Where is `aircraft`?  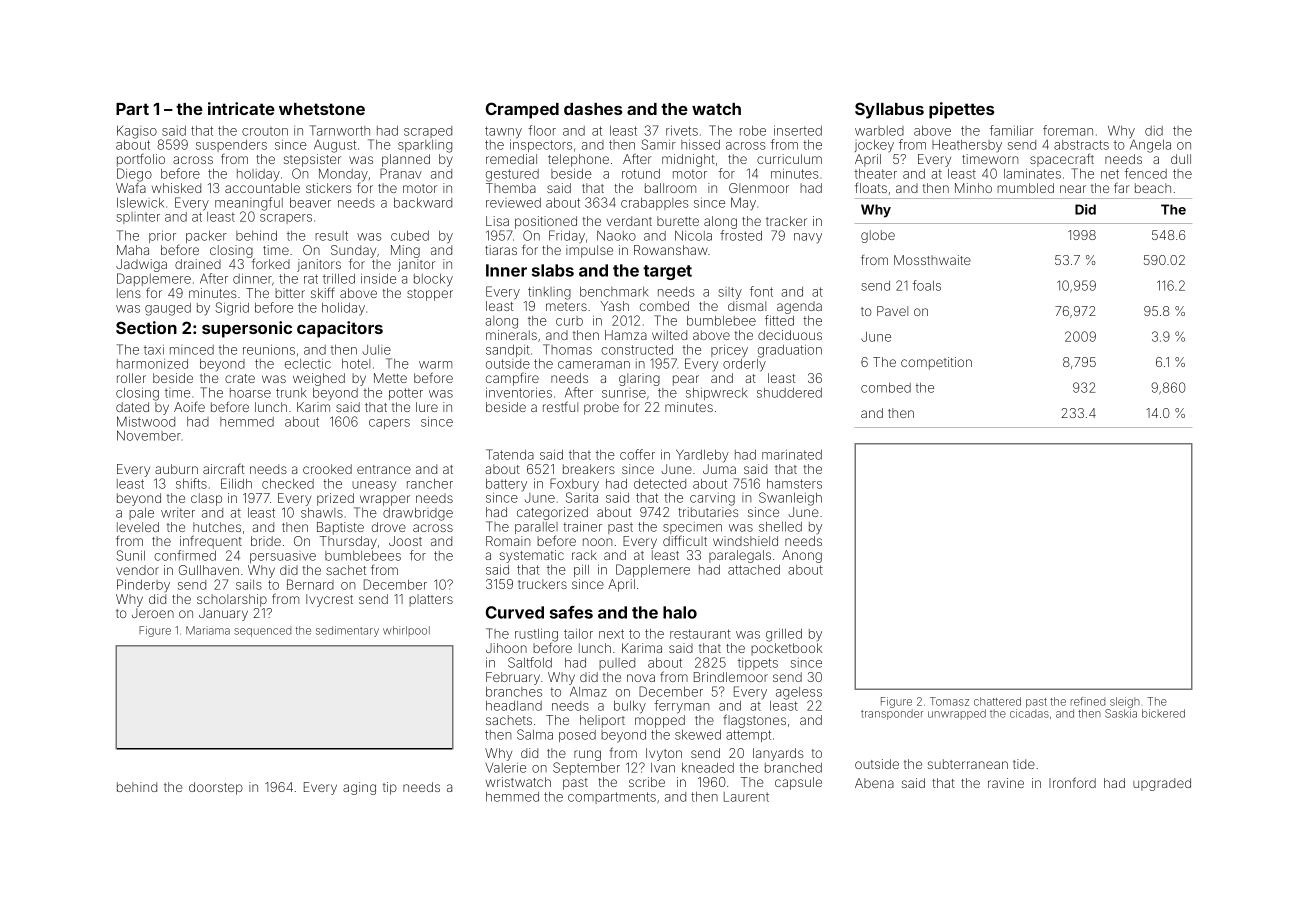 aircraft is located at coordinates (223, 468).
